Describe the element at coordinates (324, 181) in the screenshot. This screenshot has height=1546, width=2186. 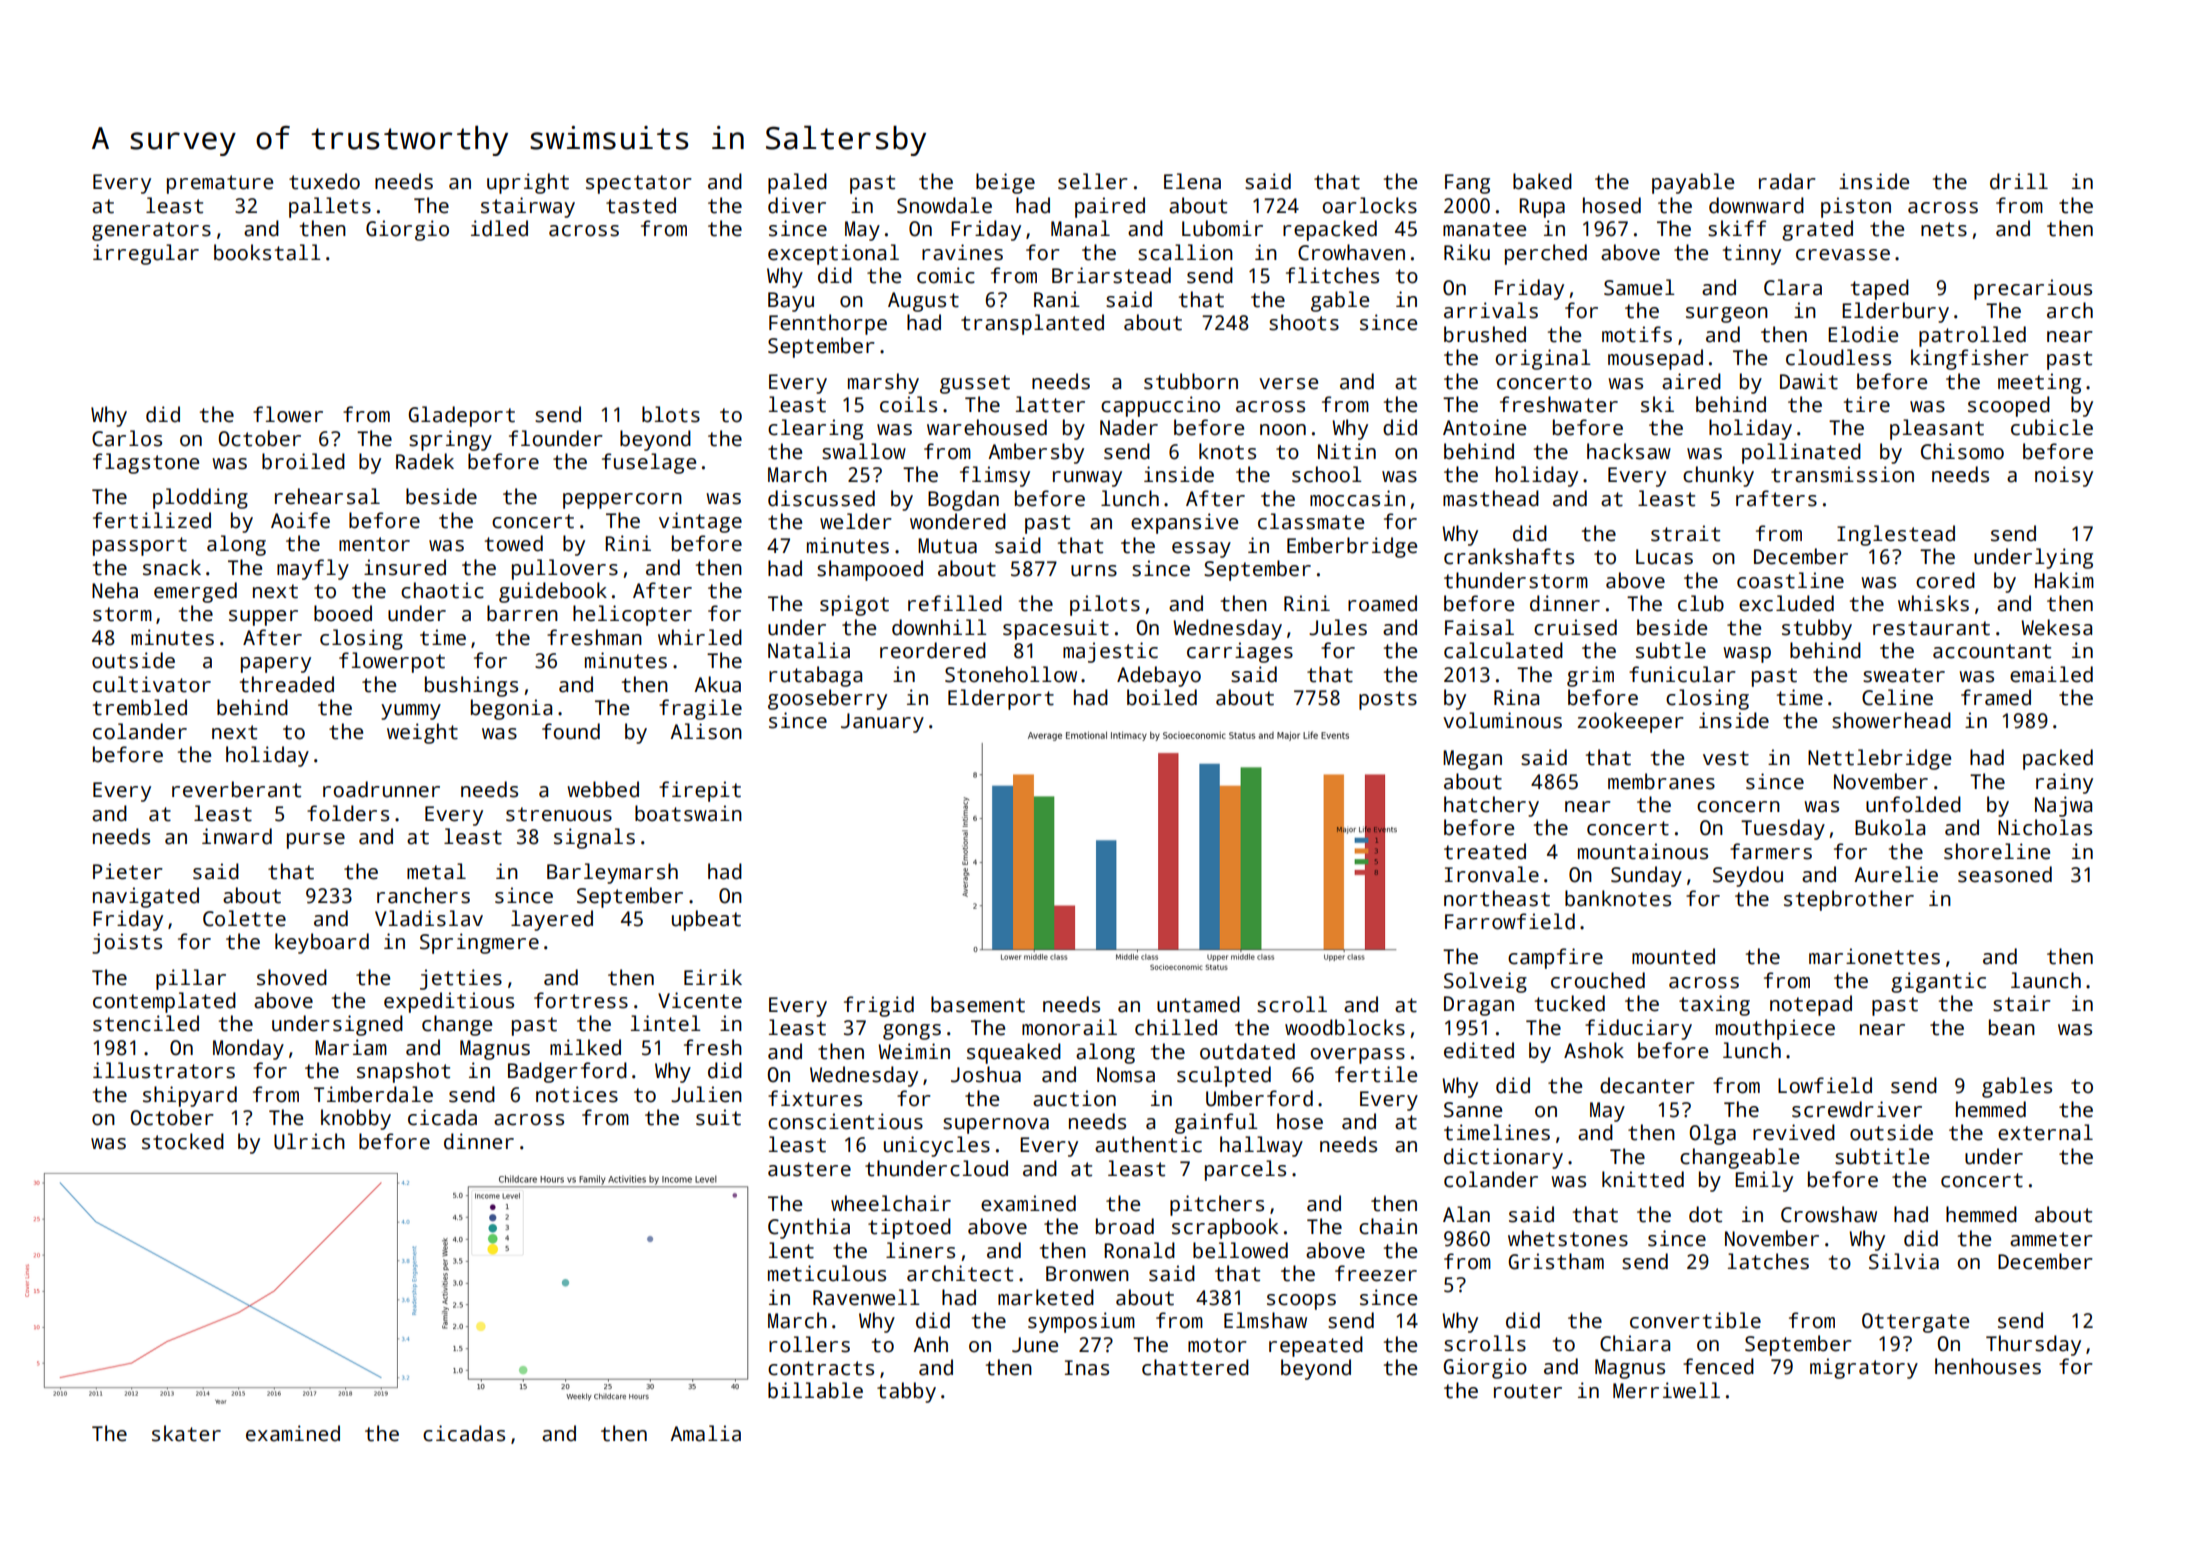
I see `tuxedo` at that location.
